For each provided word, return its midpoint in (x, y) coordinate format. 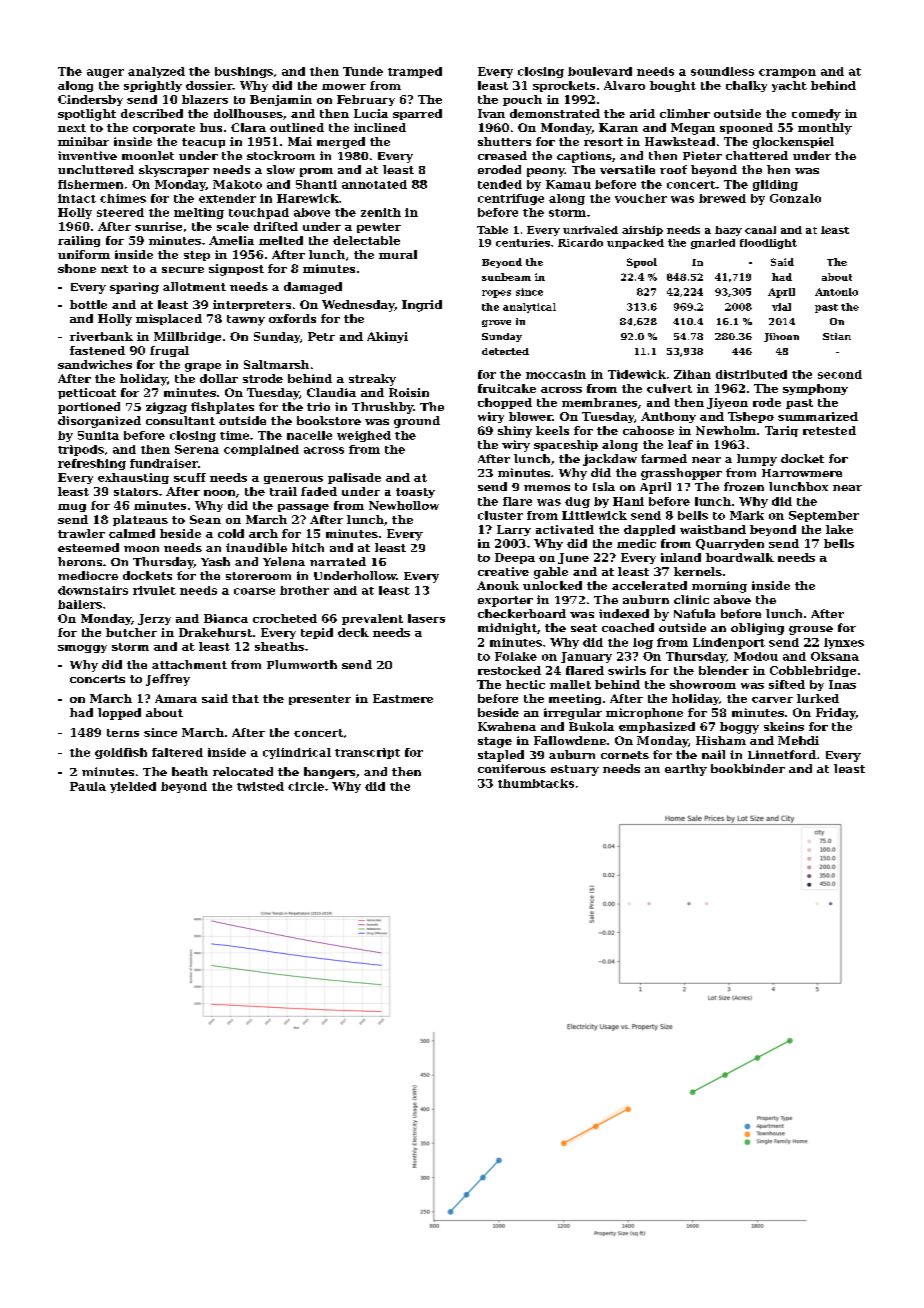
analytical (529, 308)
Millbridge (187, 337)
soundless (722, 71)
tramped (415, 72)
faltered (177, 752)
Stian (837, 336)
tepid (317, 633)
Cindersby (90, 100)
